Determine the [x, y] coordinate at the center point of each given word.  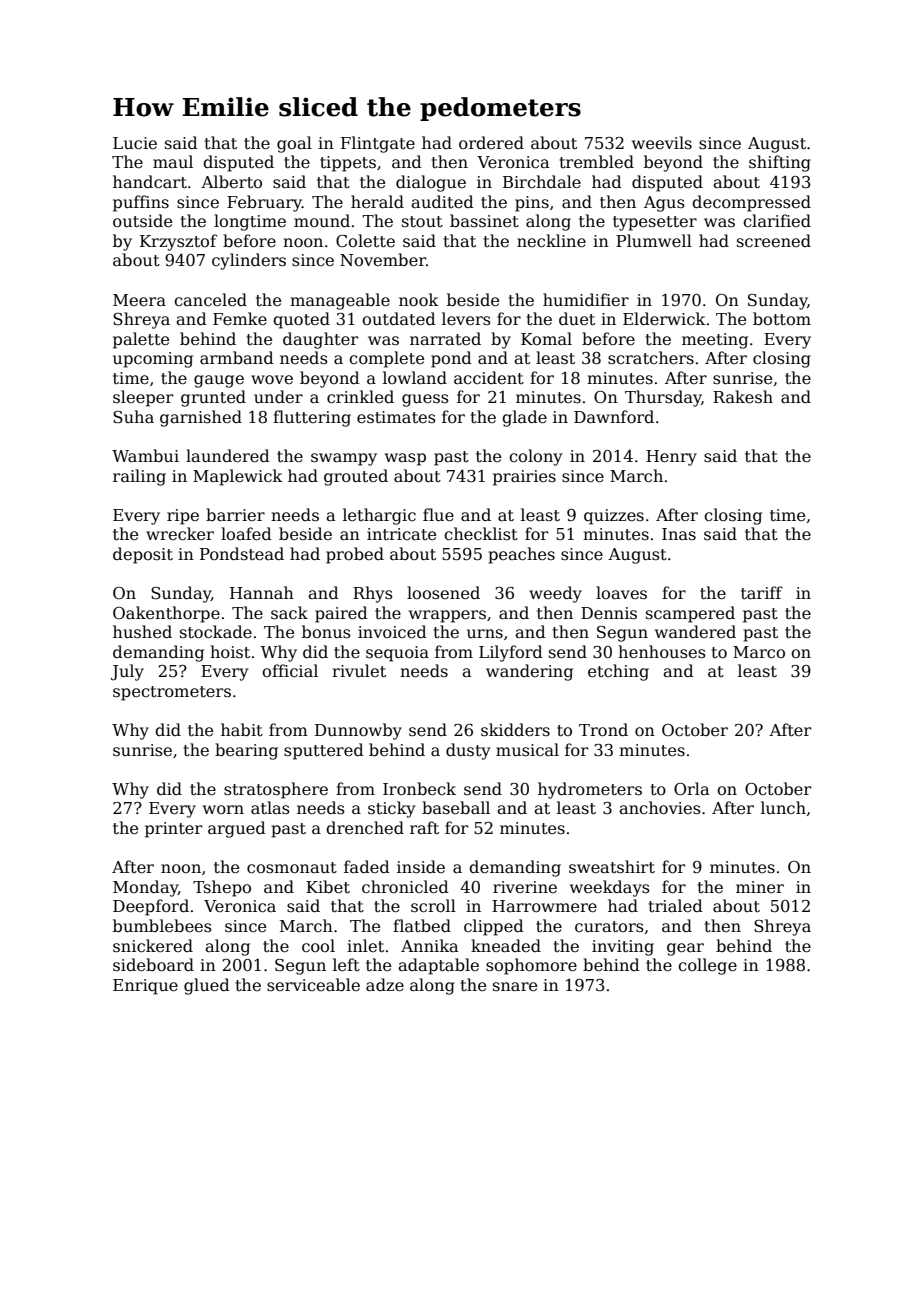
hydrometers [590, 790]
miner [760, 887]
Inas [679, 534]
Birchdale [542, 182]
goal [294, 144]
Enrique [145, 987]
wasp [405, 459]
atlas [270, 808]
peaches [521, 555]
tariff [762, 593]
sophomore [531, 966]
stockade [216, 632]
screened [774, 241]
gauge [219, 381]
